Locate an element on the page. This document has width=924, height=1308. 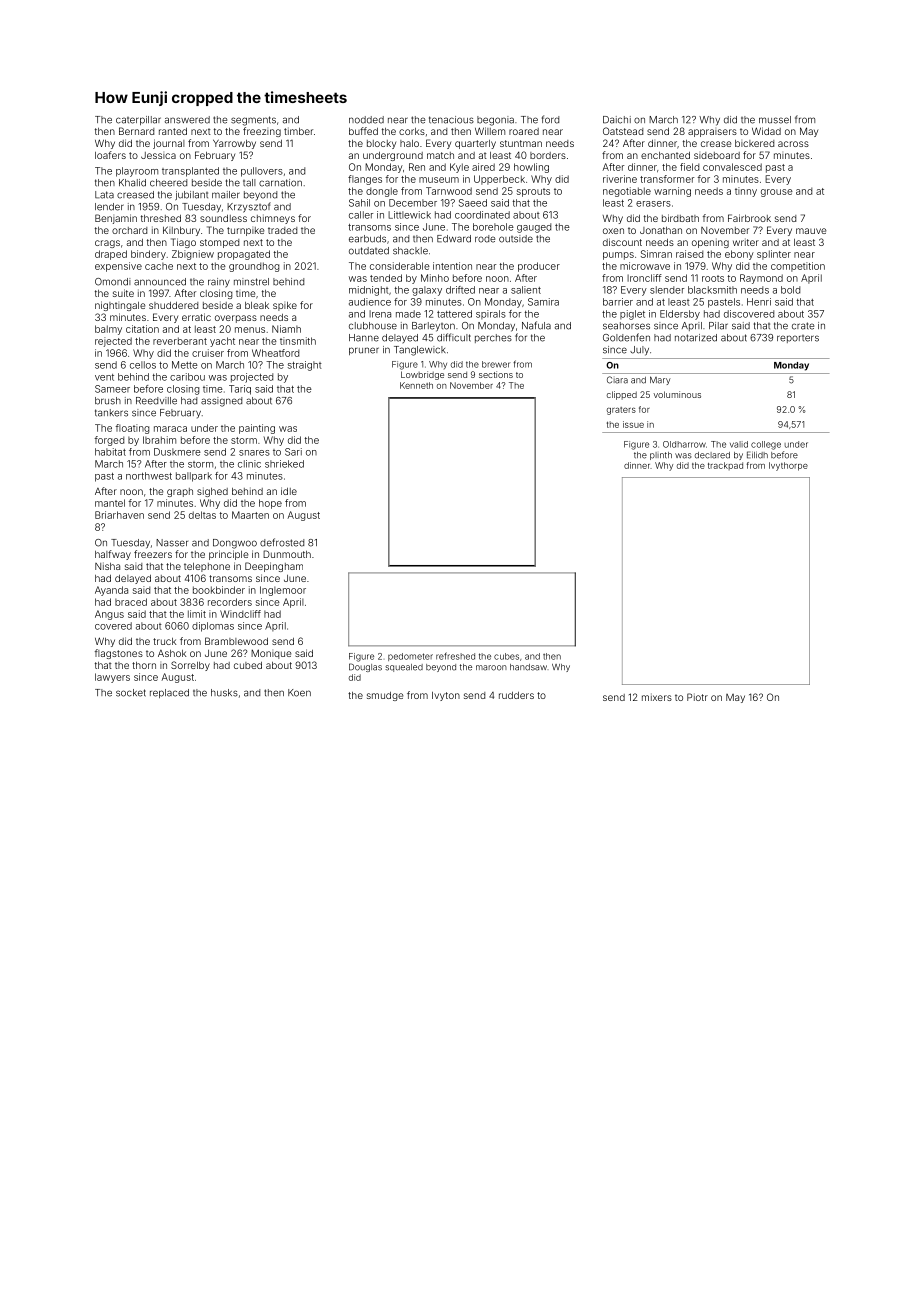
begonia is located at coordinates (495, 121).
